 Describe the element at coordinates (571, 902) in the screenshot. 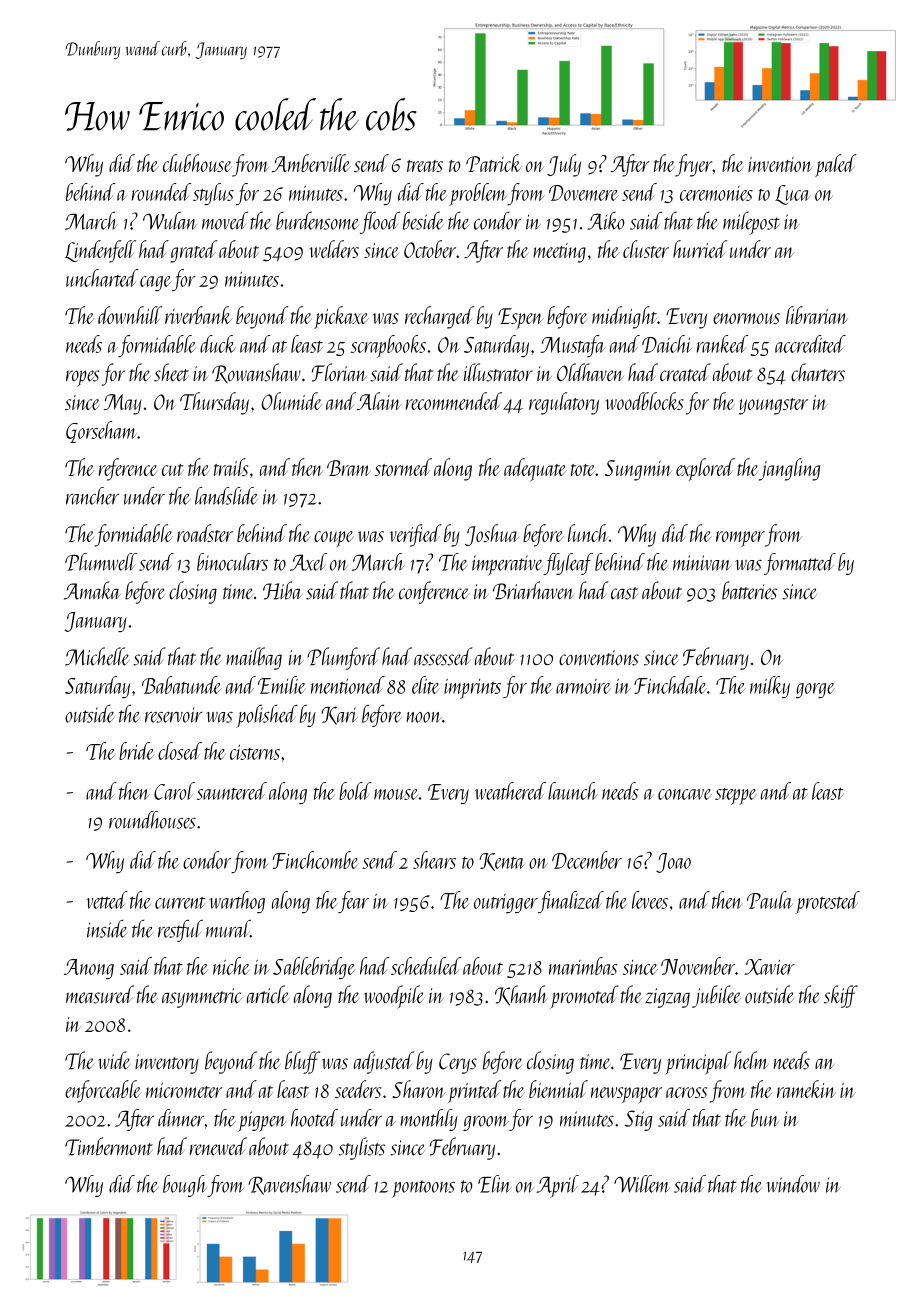

I see `finalized` at that location.
